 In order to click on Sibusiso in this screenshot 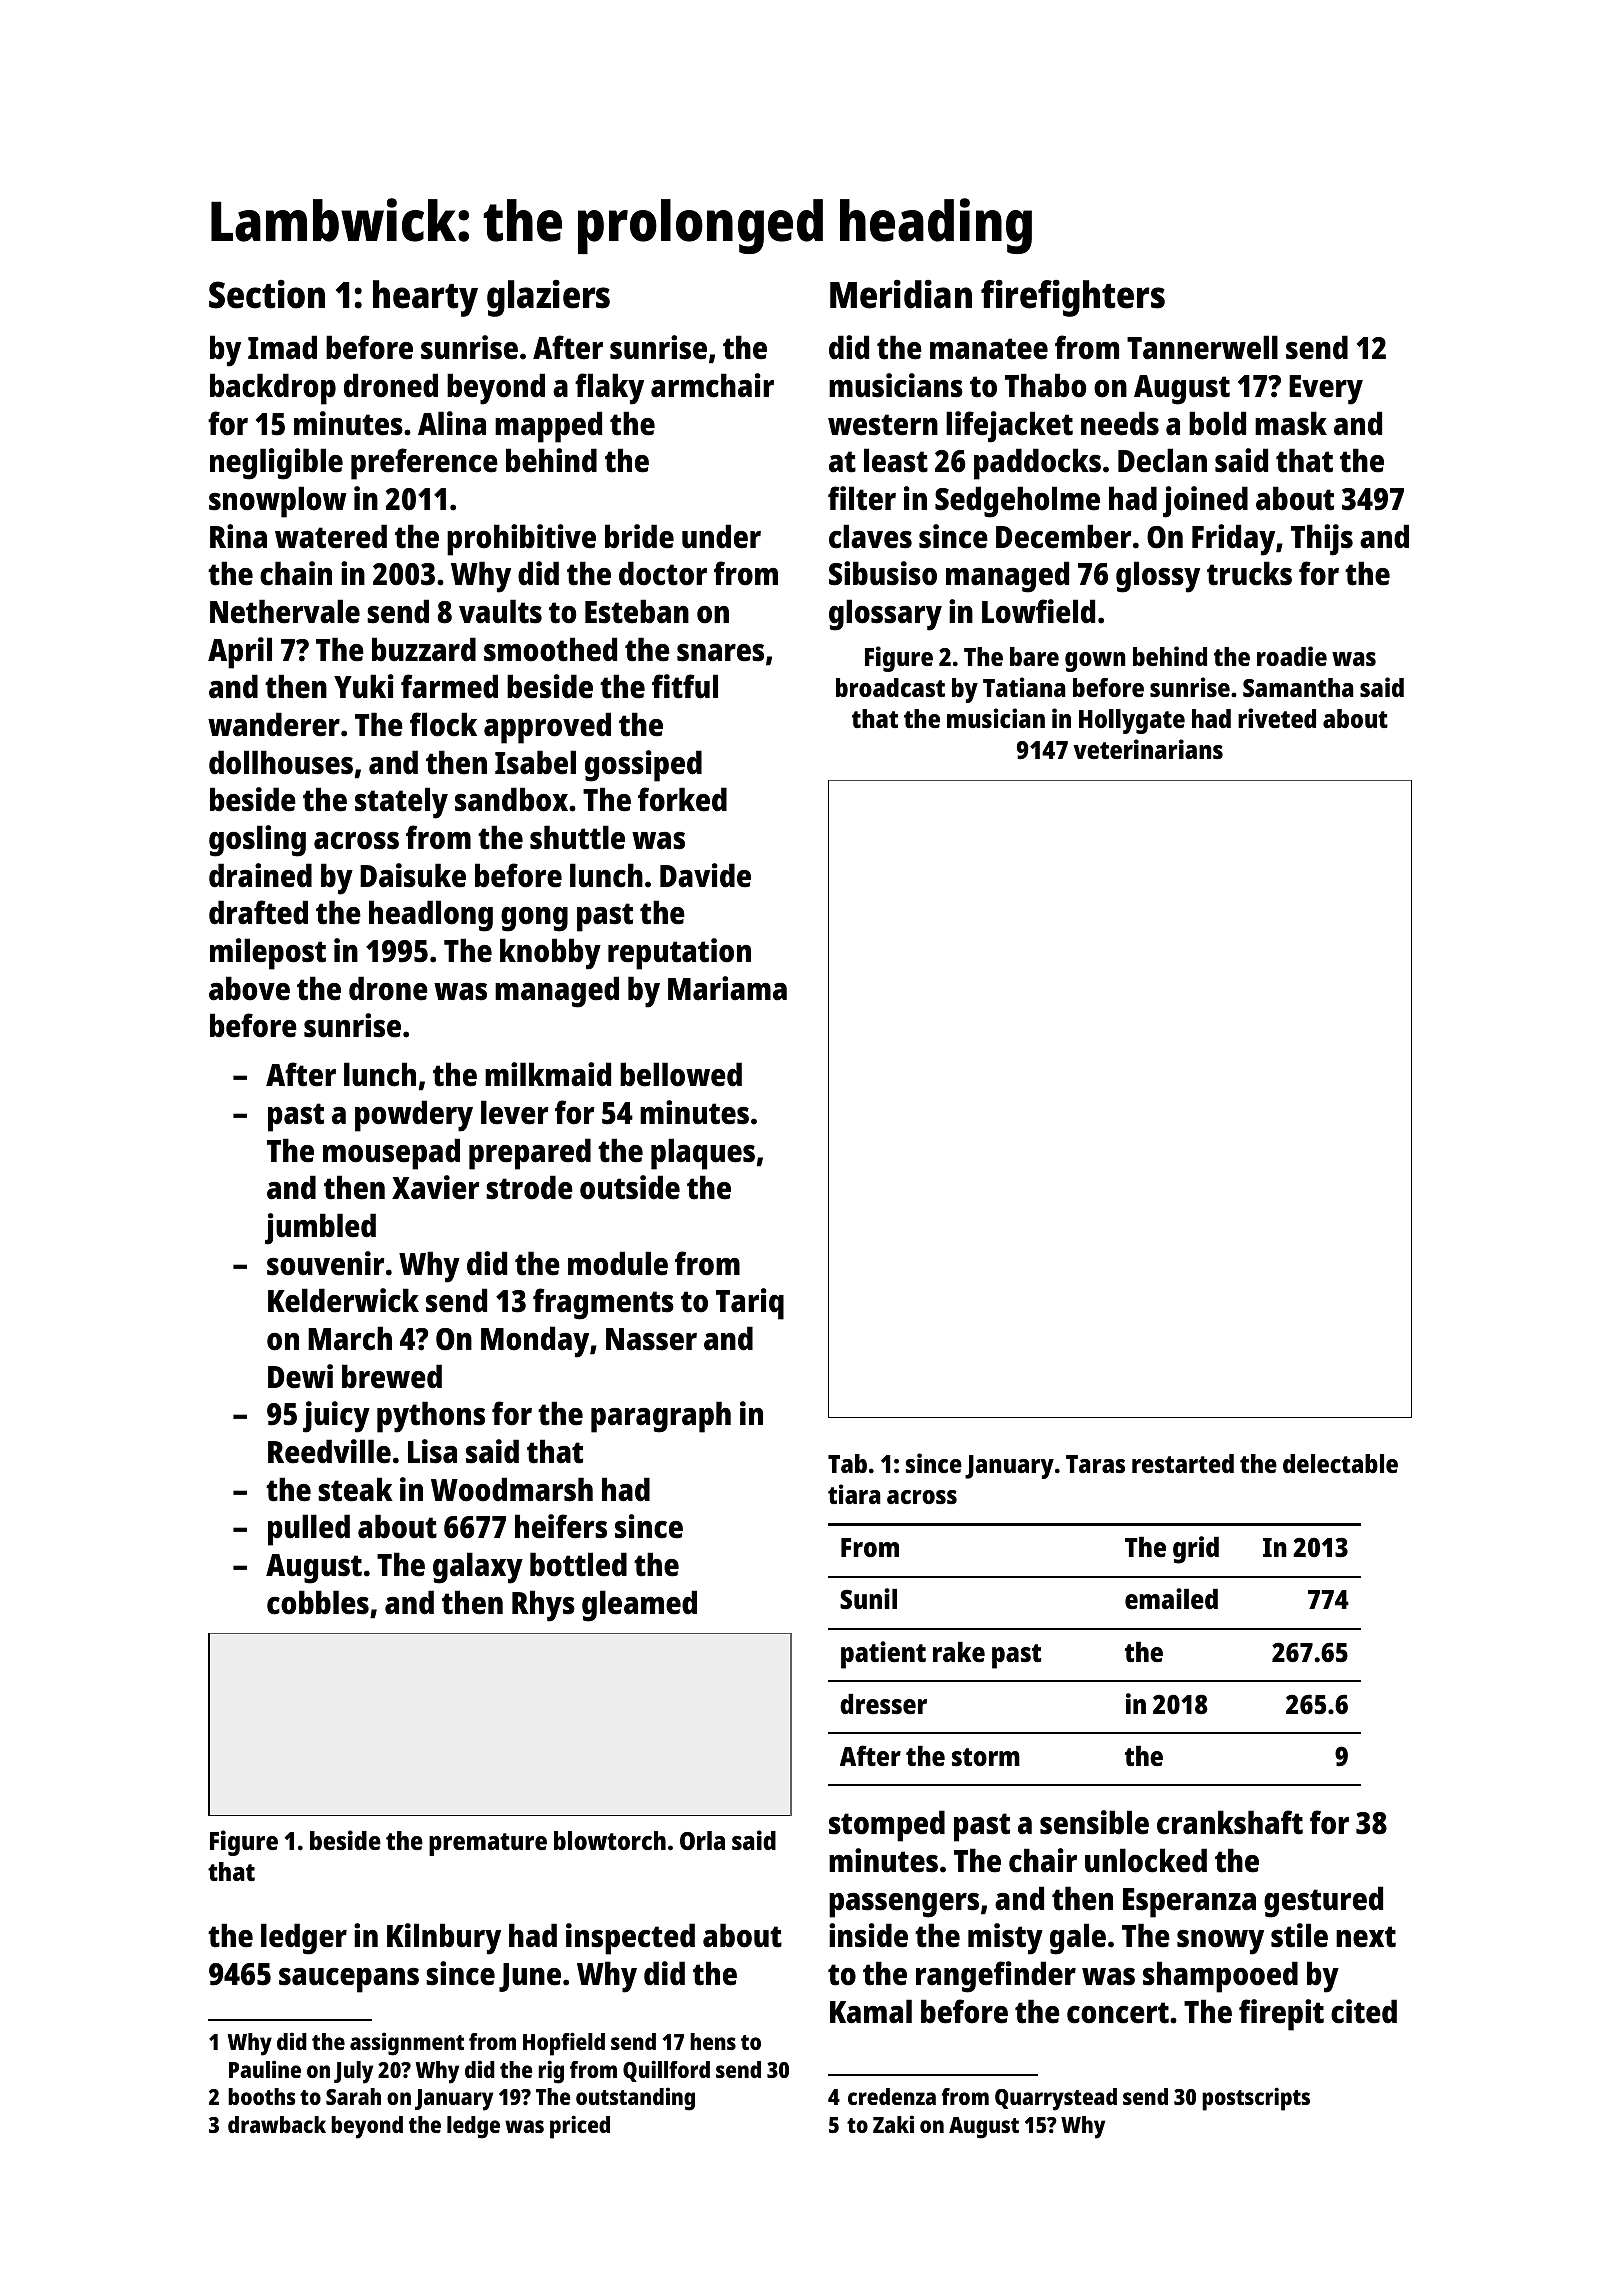, I will do `click(883, 573)`.
